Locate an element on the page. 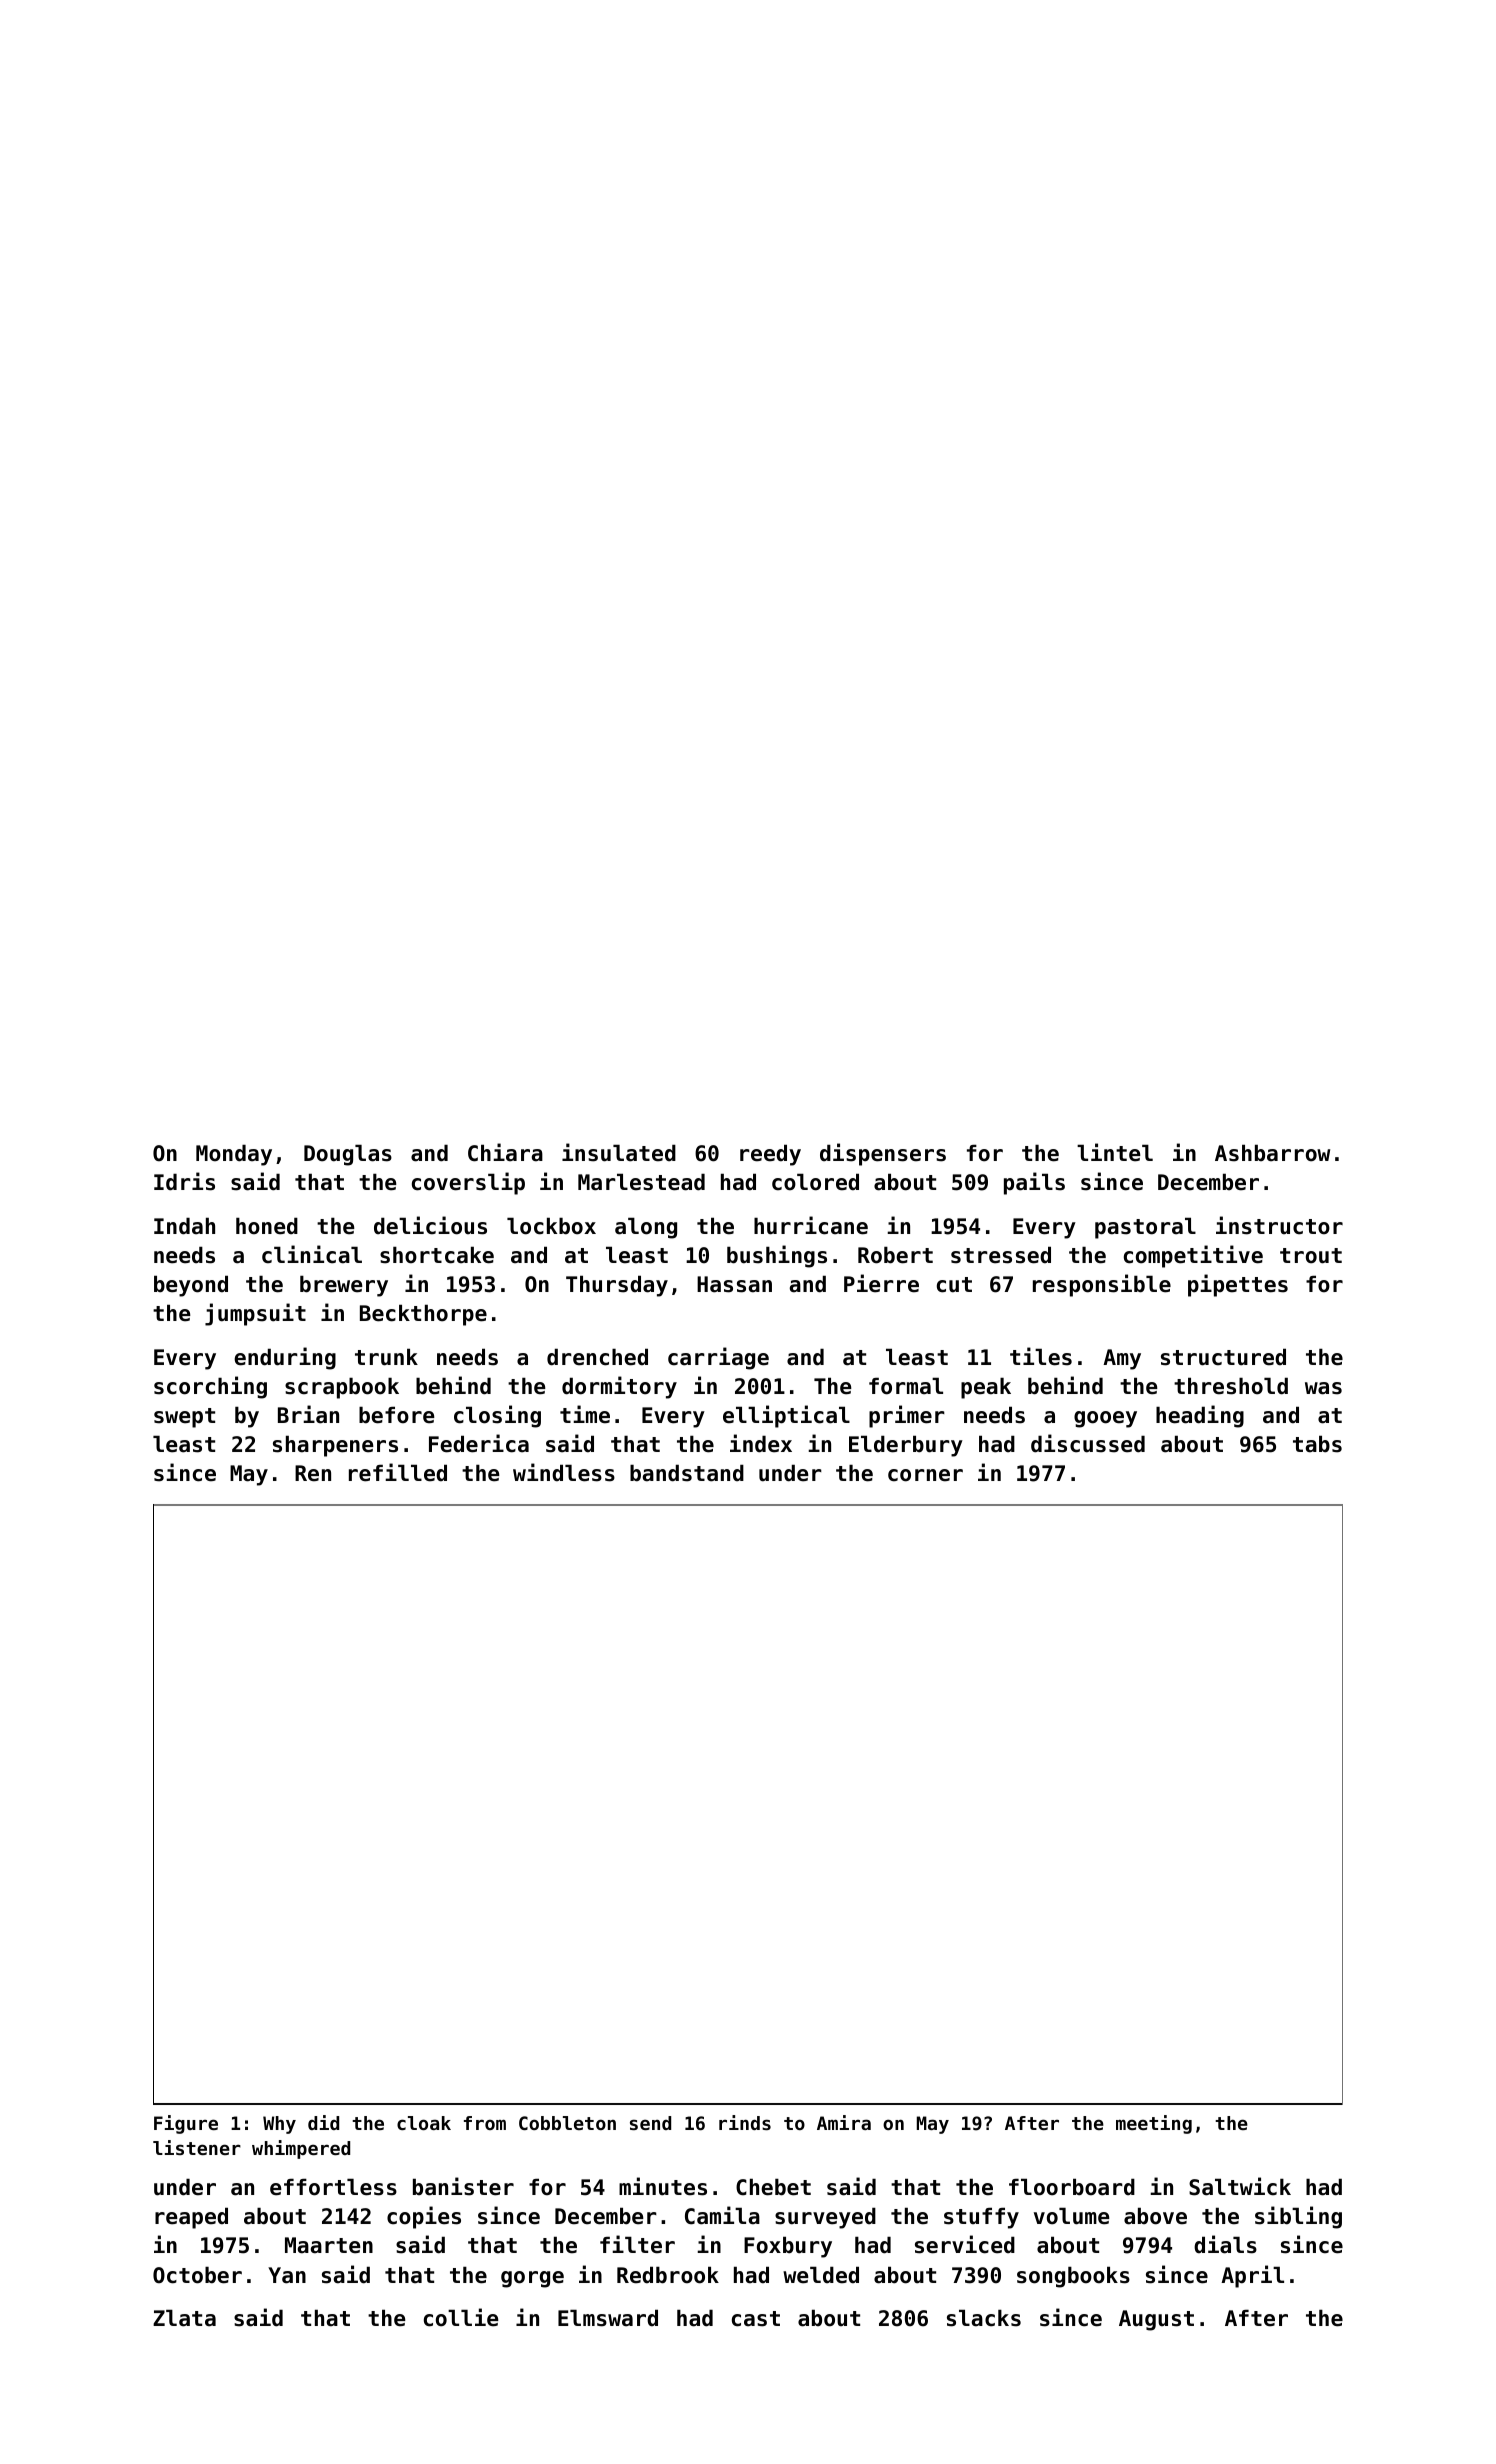 This page has height=2464, width=1496. pipettes is located at coordinates (1238, 1285).
